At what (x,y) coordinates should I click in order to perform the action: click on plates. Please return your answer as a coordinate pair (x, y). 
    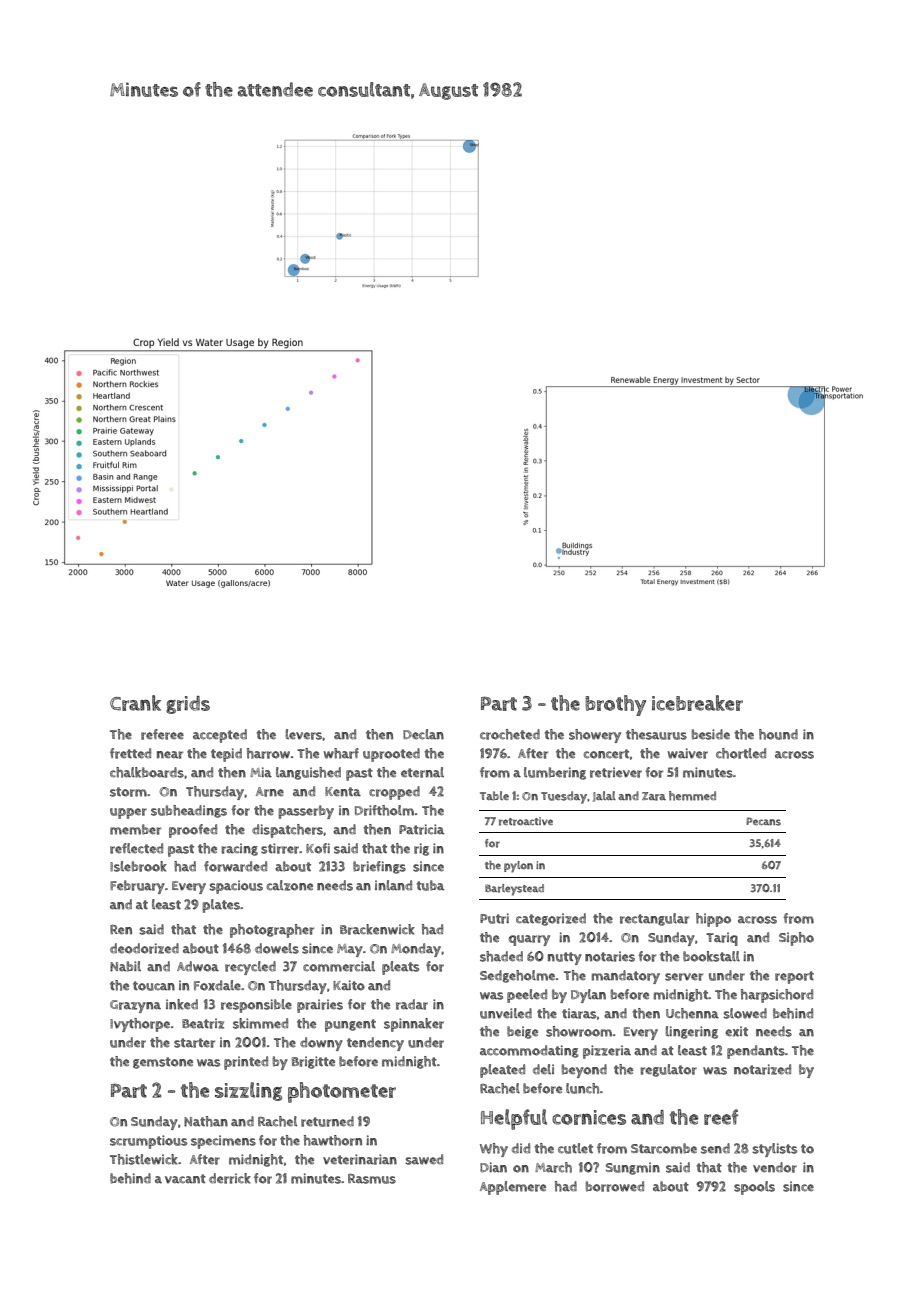
    Looking at the image, I should click on (221, 906).
